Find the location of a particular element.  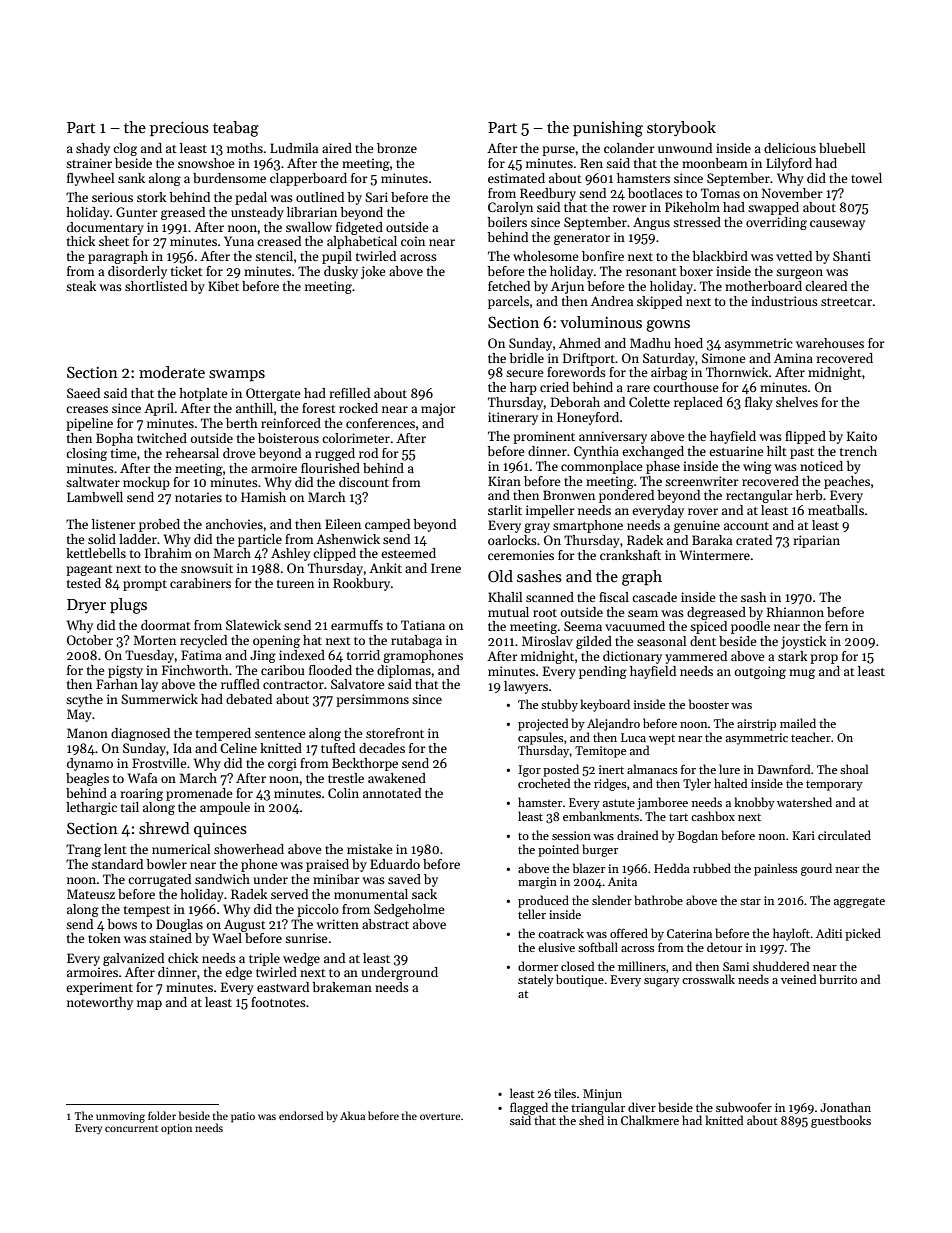

Hamish is located at coordinates (263, 497).
